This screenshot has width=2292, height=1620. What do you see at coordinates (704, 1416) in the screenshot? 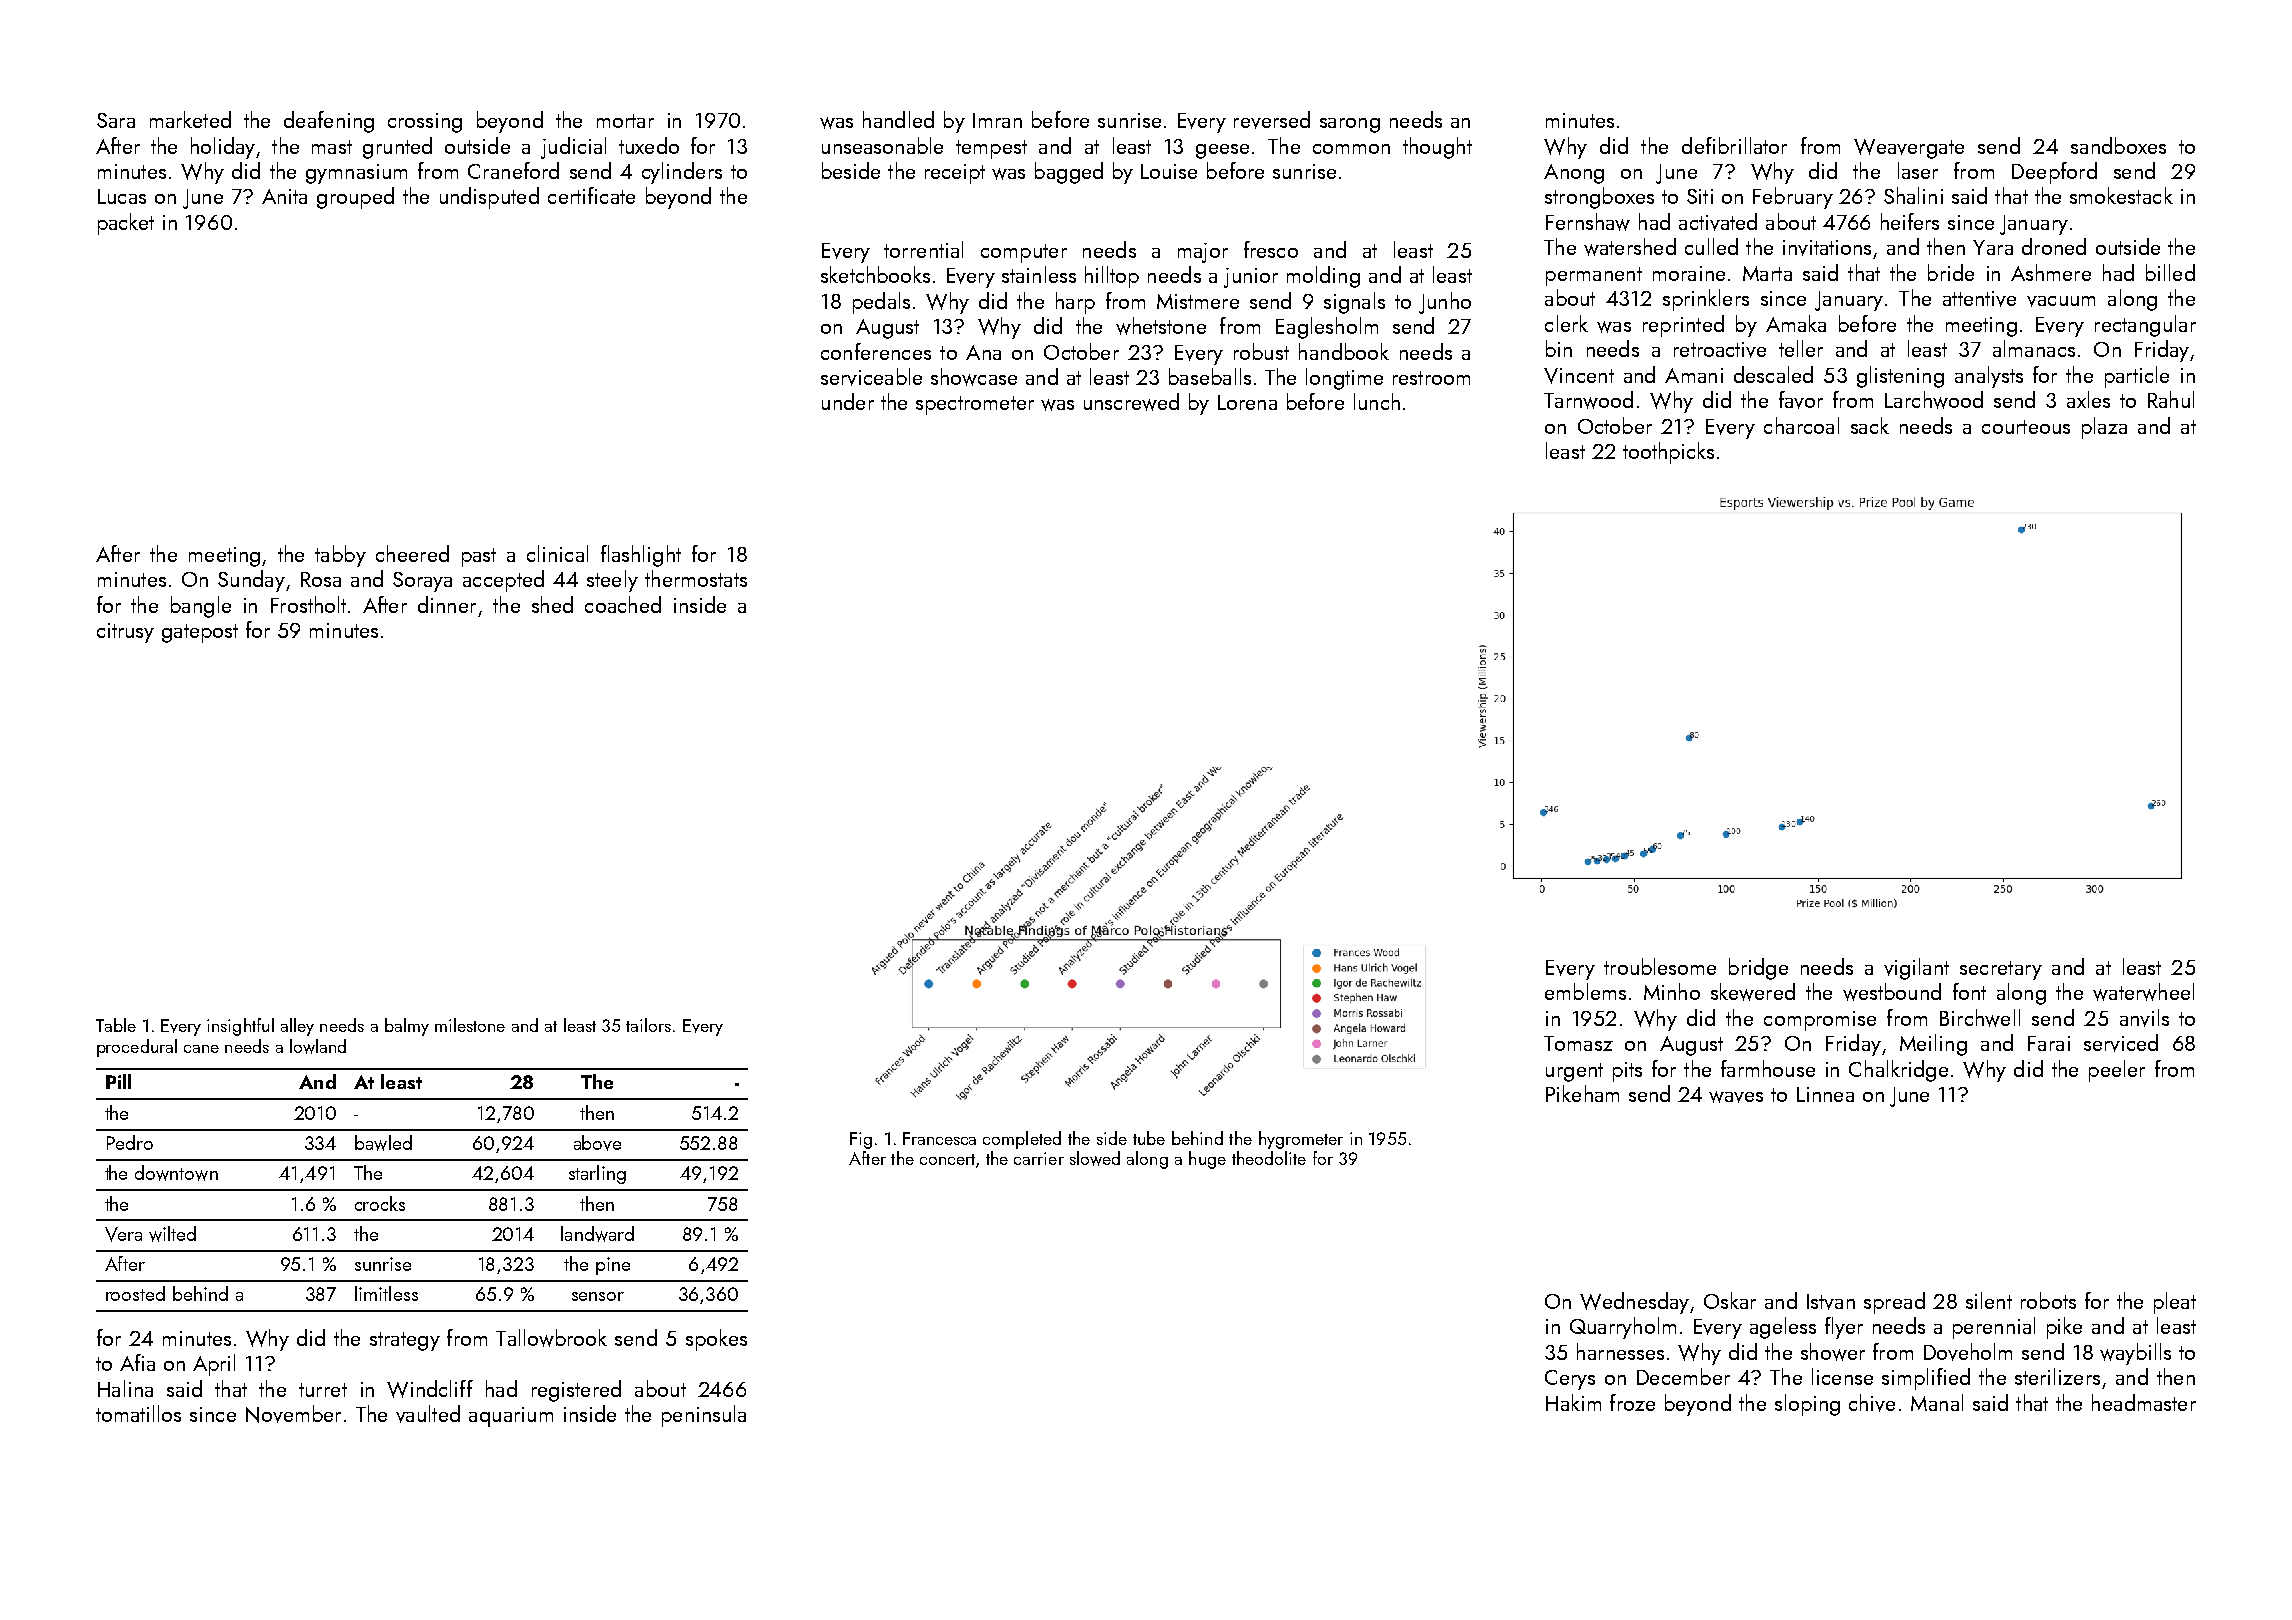
I see `peninsula` at bounding box center [704, 1416].
